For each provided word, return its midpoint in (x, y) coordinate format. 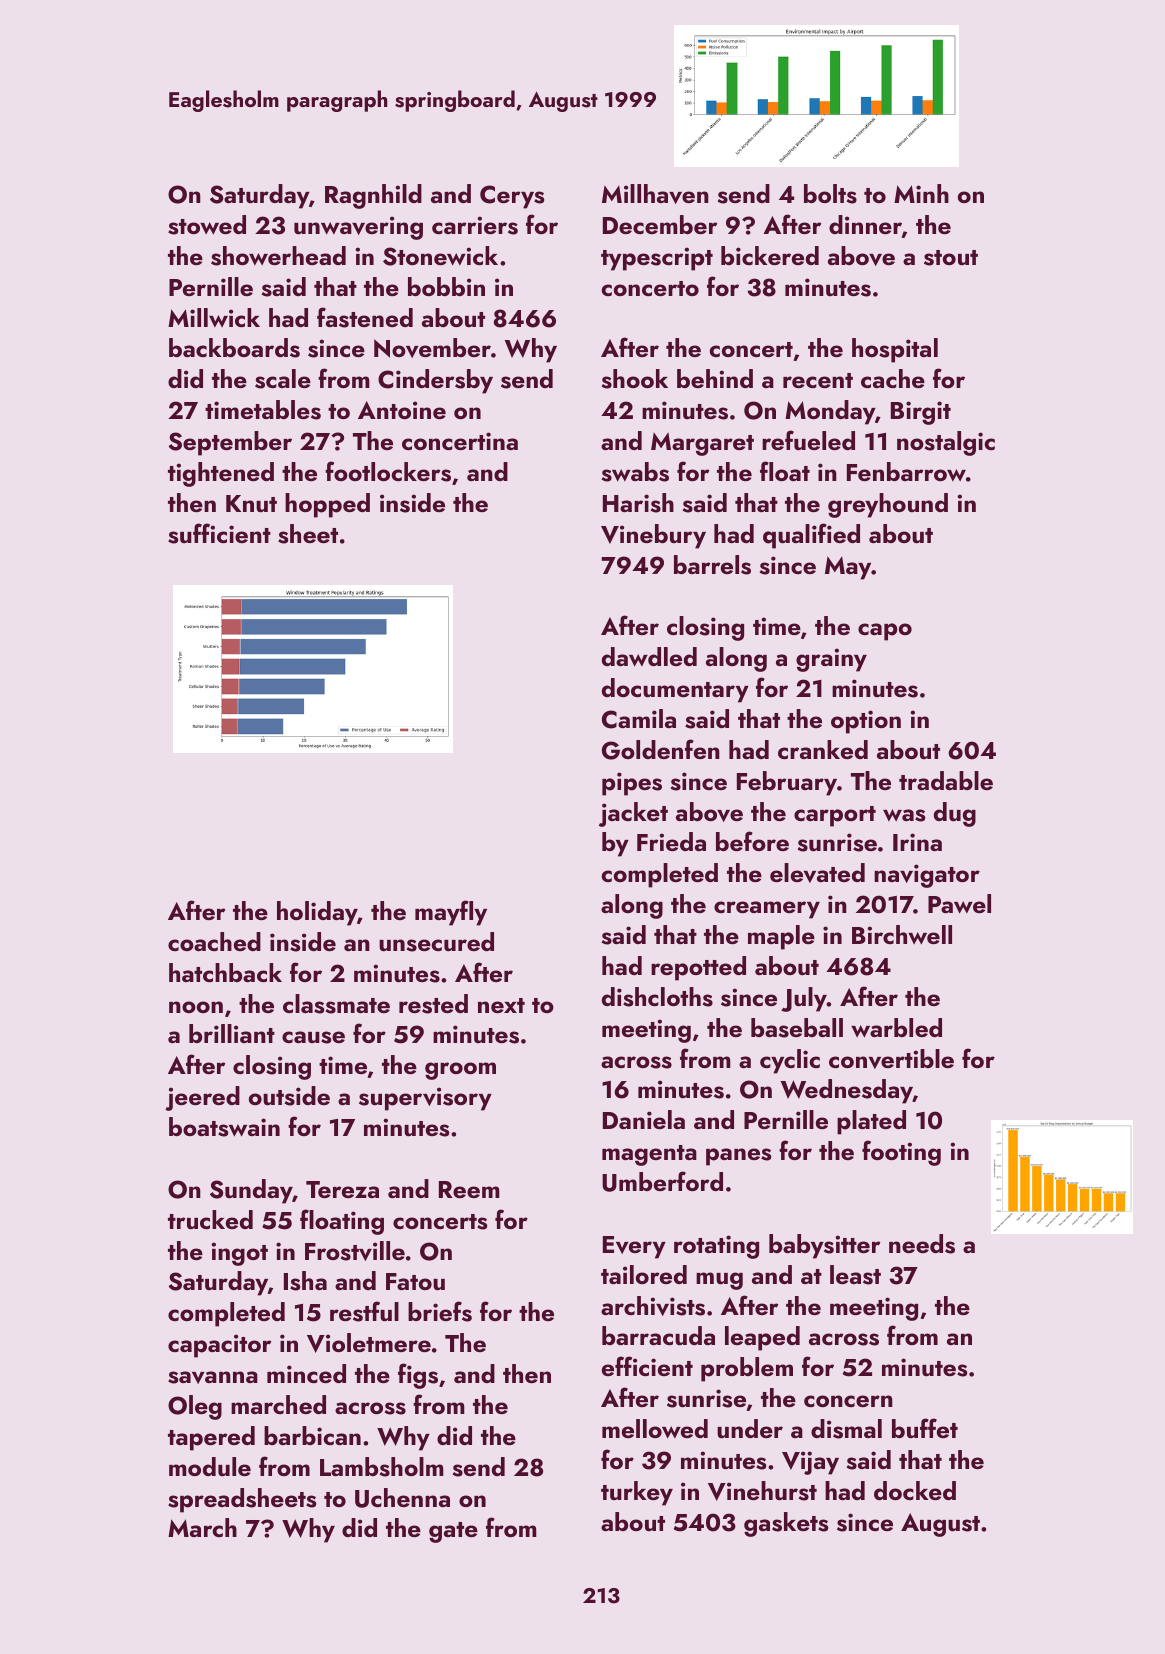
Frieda (671, 841)
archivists (653, 1306)
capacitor (219, 1346)
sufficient (219, 533)
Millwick (214, 317)
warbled (896, 1028)
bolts (830, 194)
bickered (770, 255)
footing (901, 1153)
